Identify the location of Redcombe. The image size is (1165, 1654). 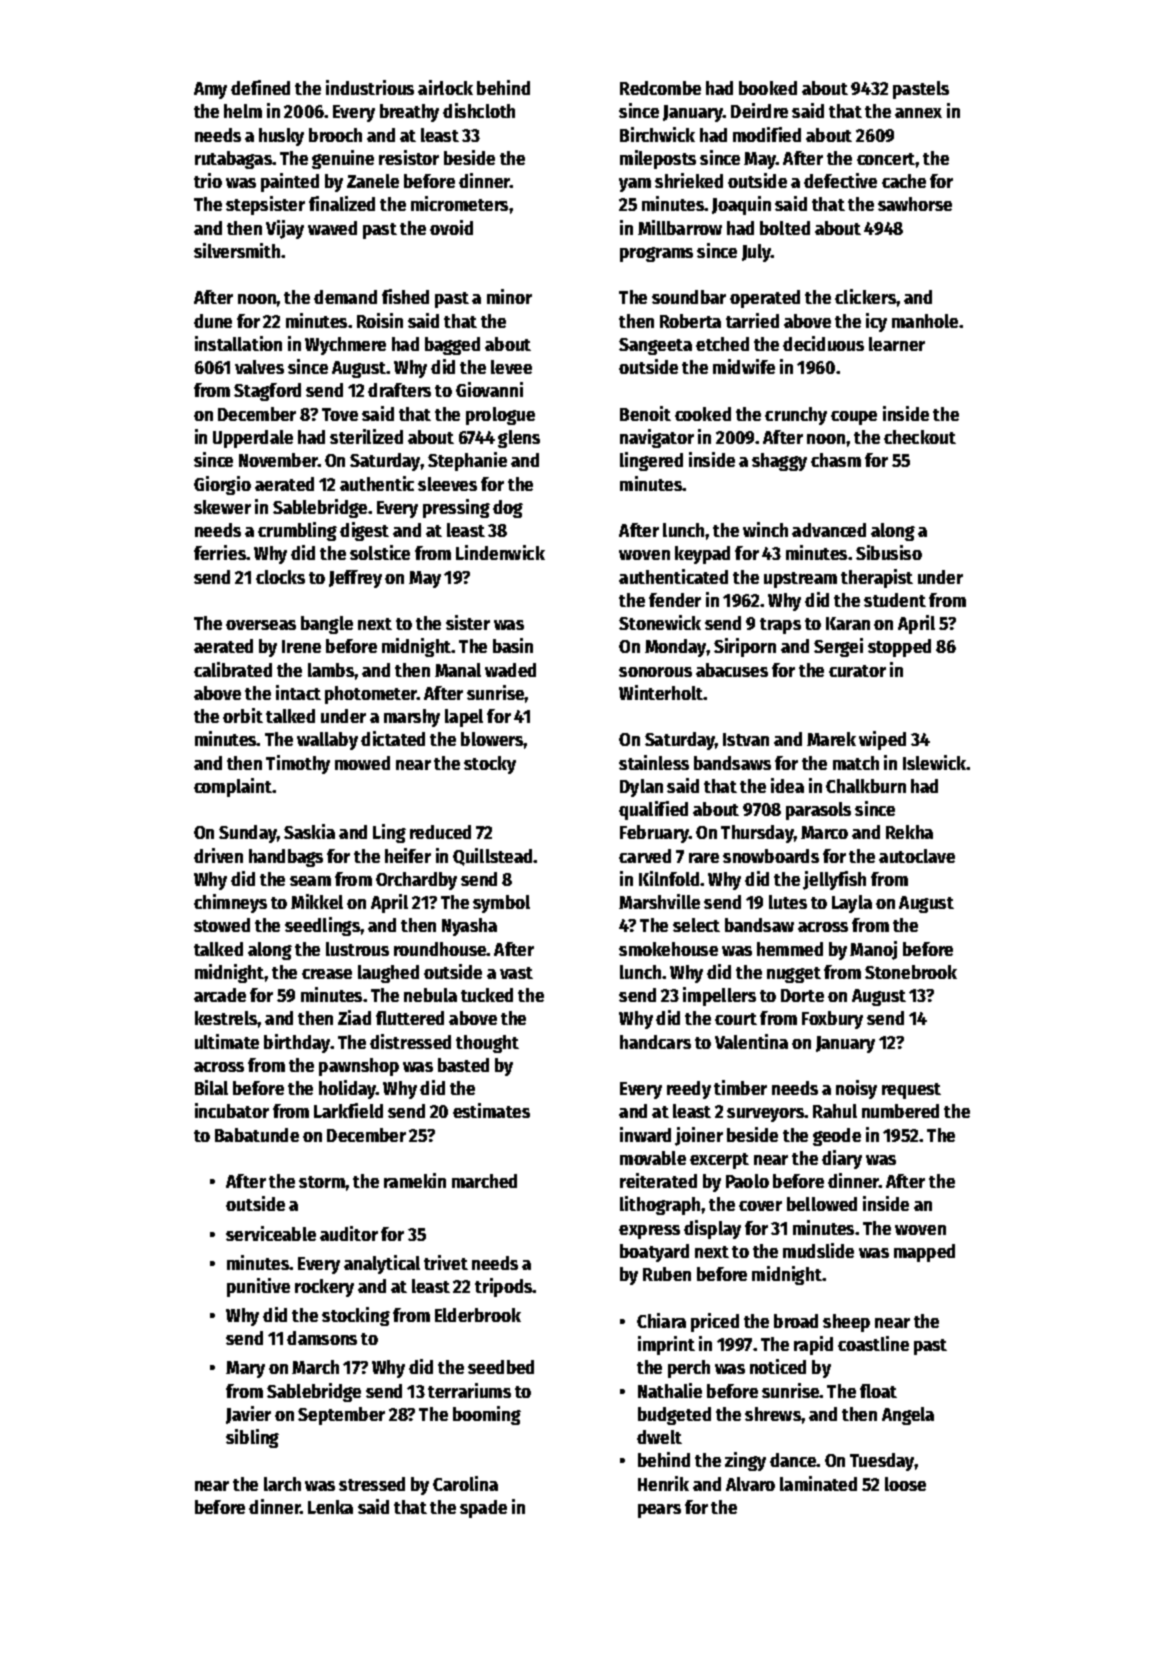
(660, 88).
